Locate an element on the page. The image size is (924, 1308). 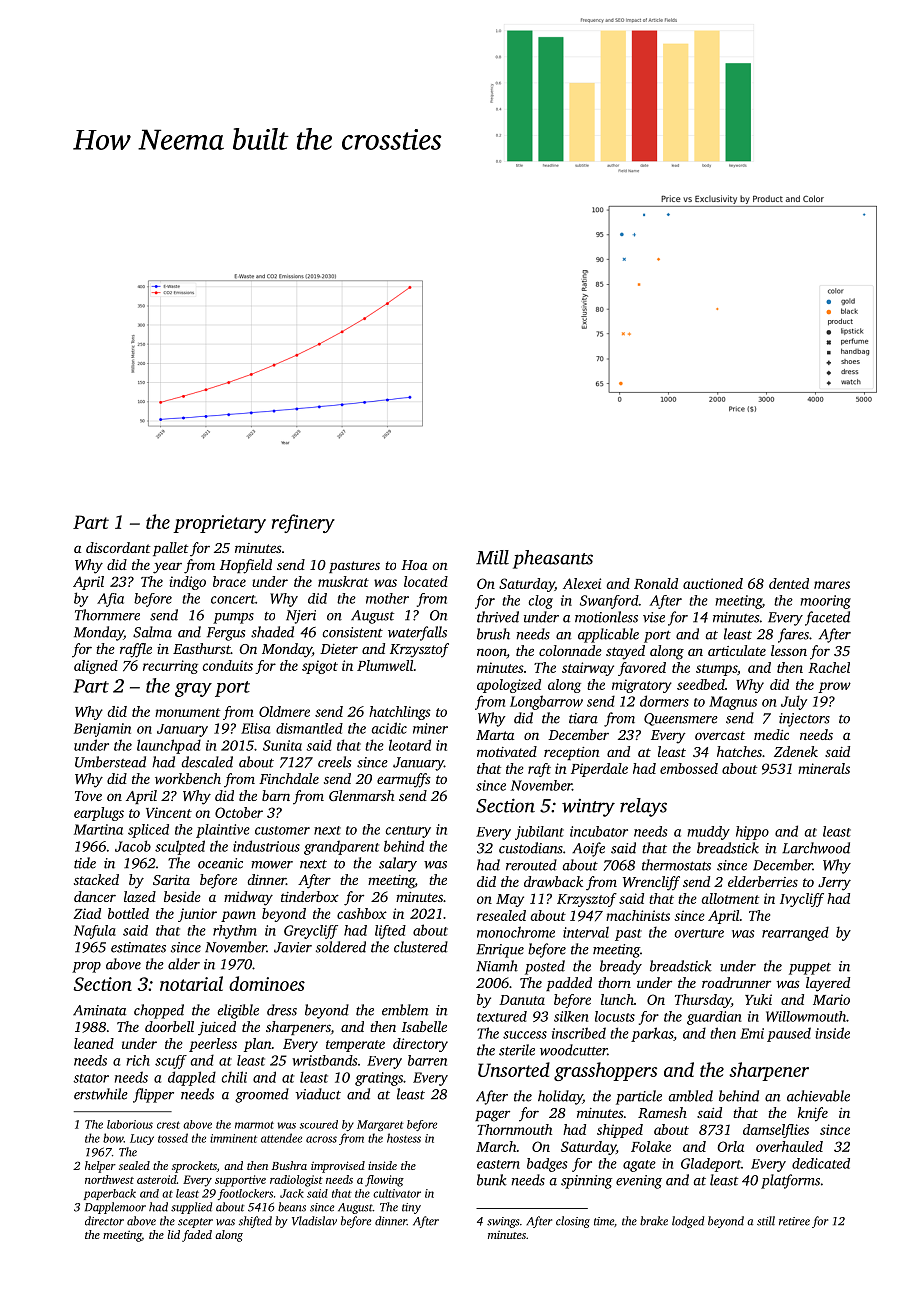
rerouted is located at coordinates (531, 865).
